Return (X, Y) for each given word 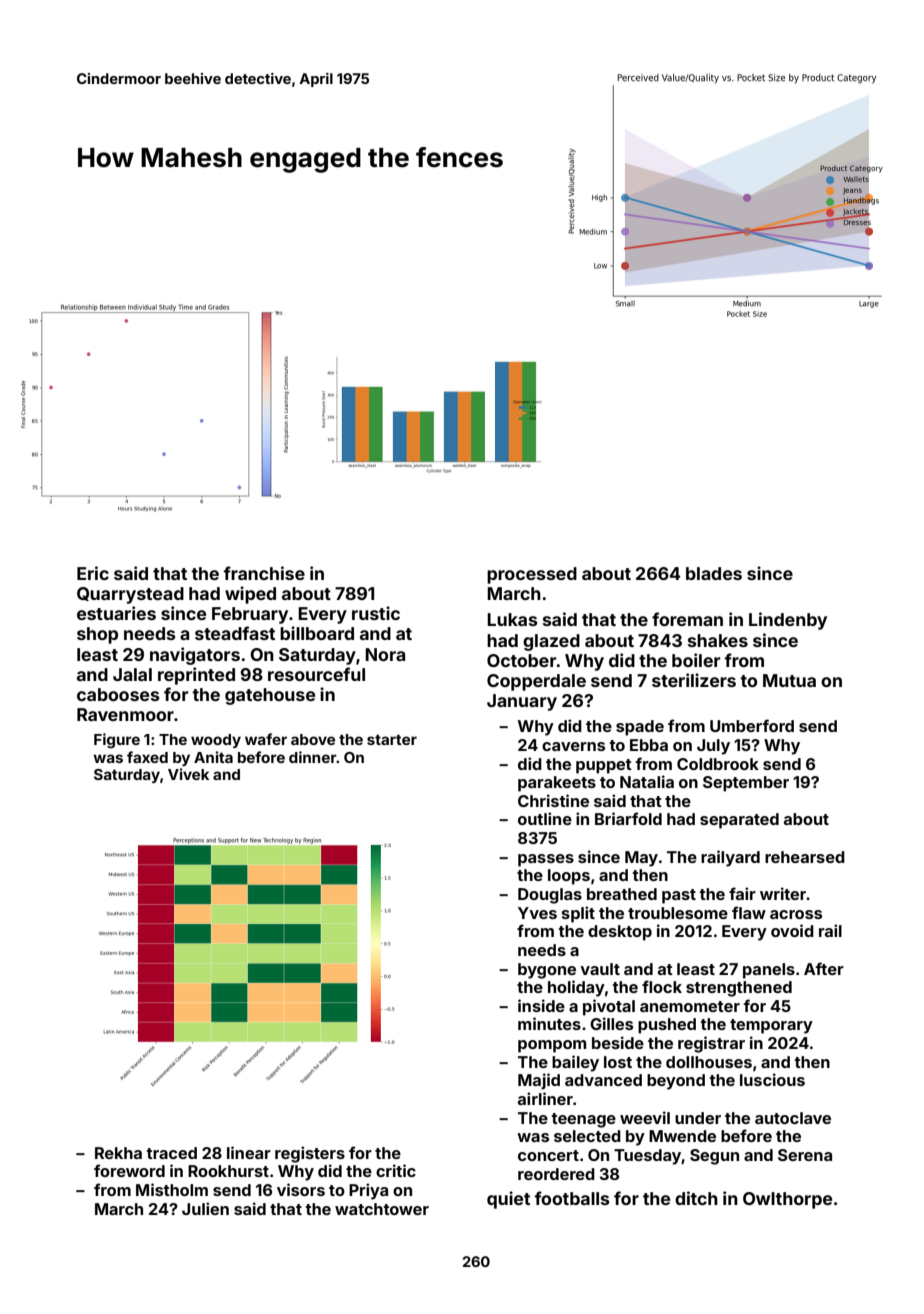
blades (714, 573)
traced (171, 1153)
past (679, 896)
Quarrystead (130, 595)
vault (600, 969)
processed (532, 575)
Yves (537, 913)
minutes (549, 1023)
